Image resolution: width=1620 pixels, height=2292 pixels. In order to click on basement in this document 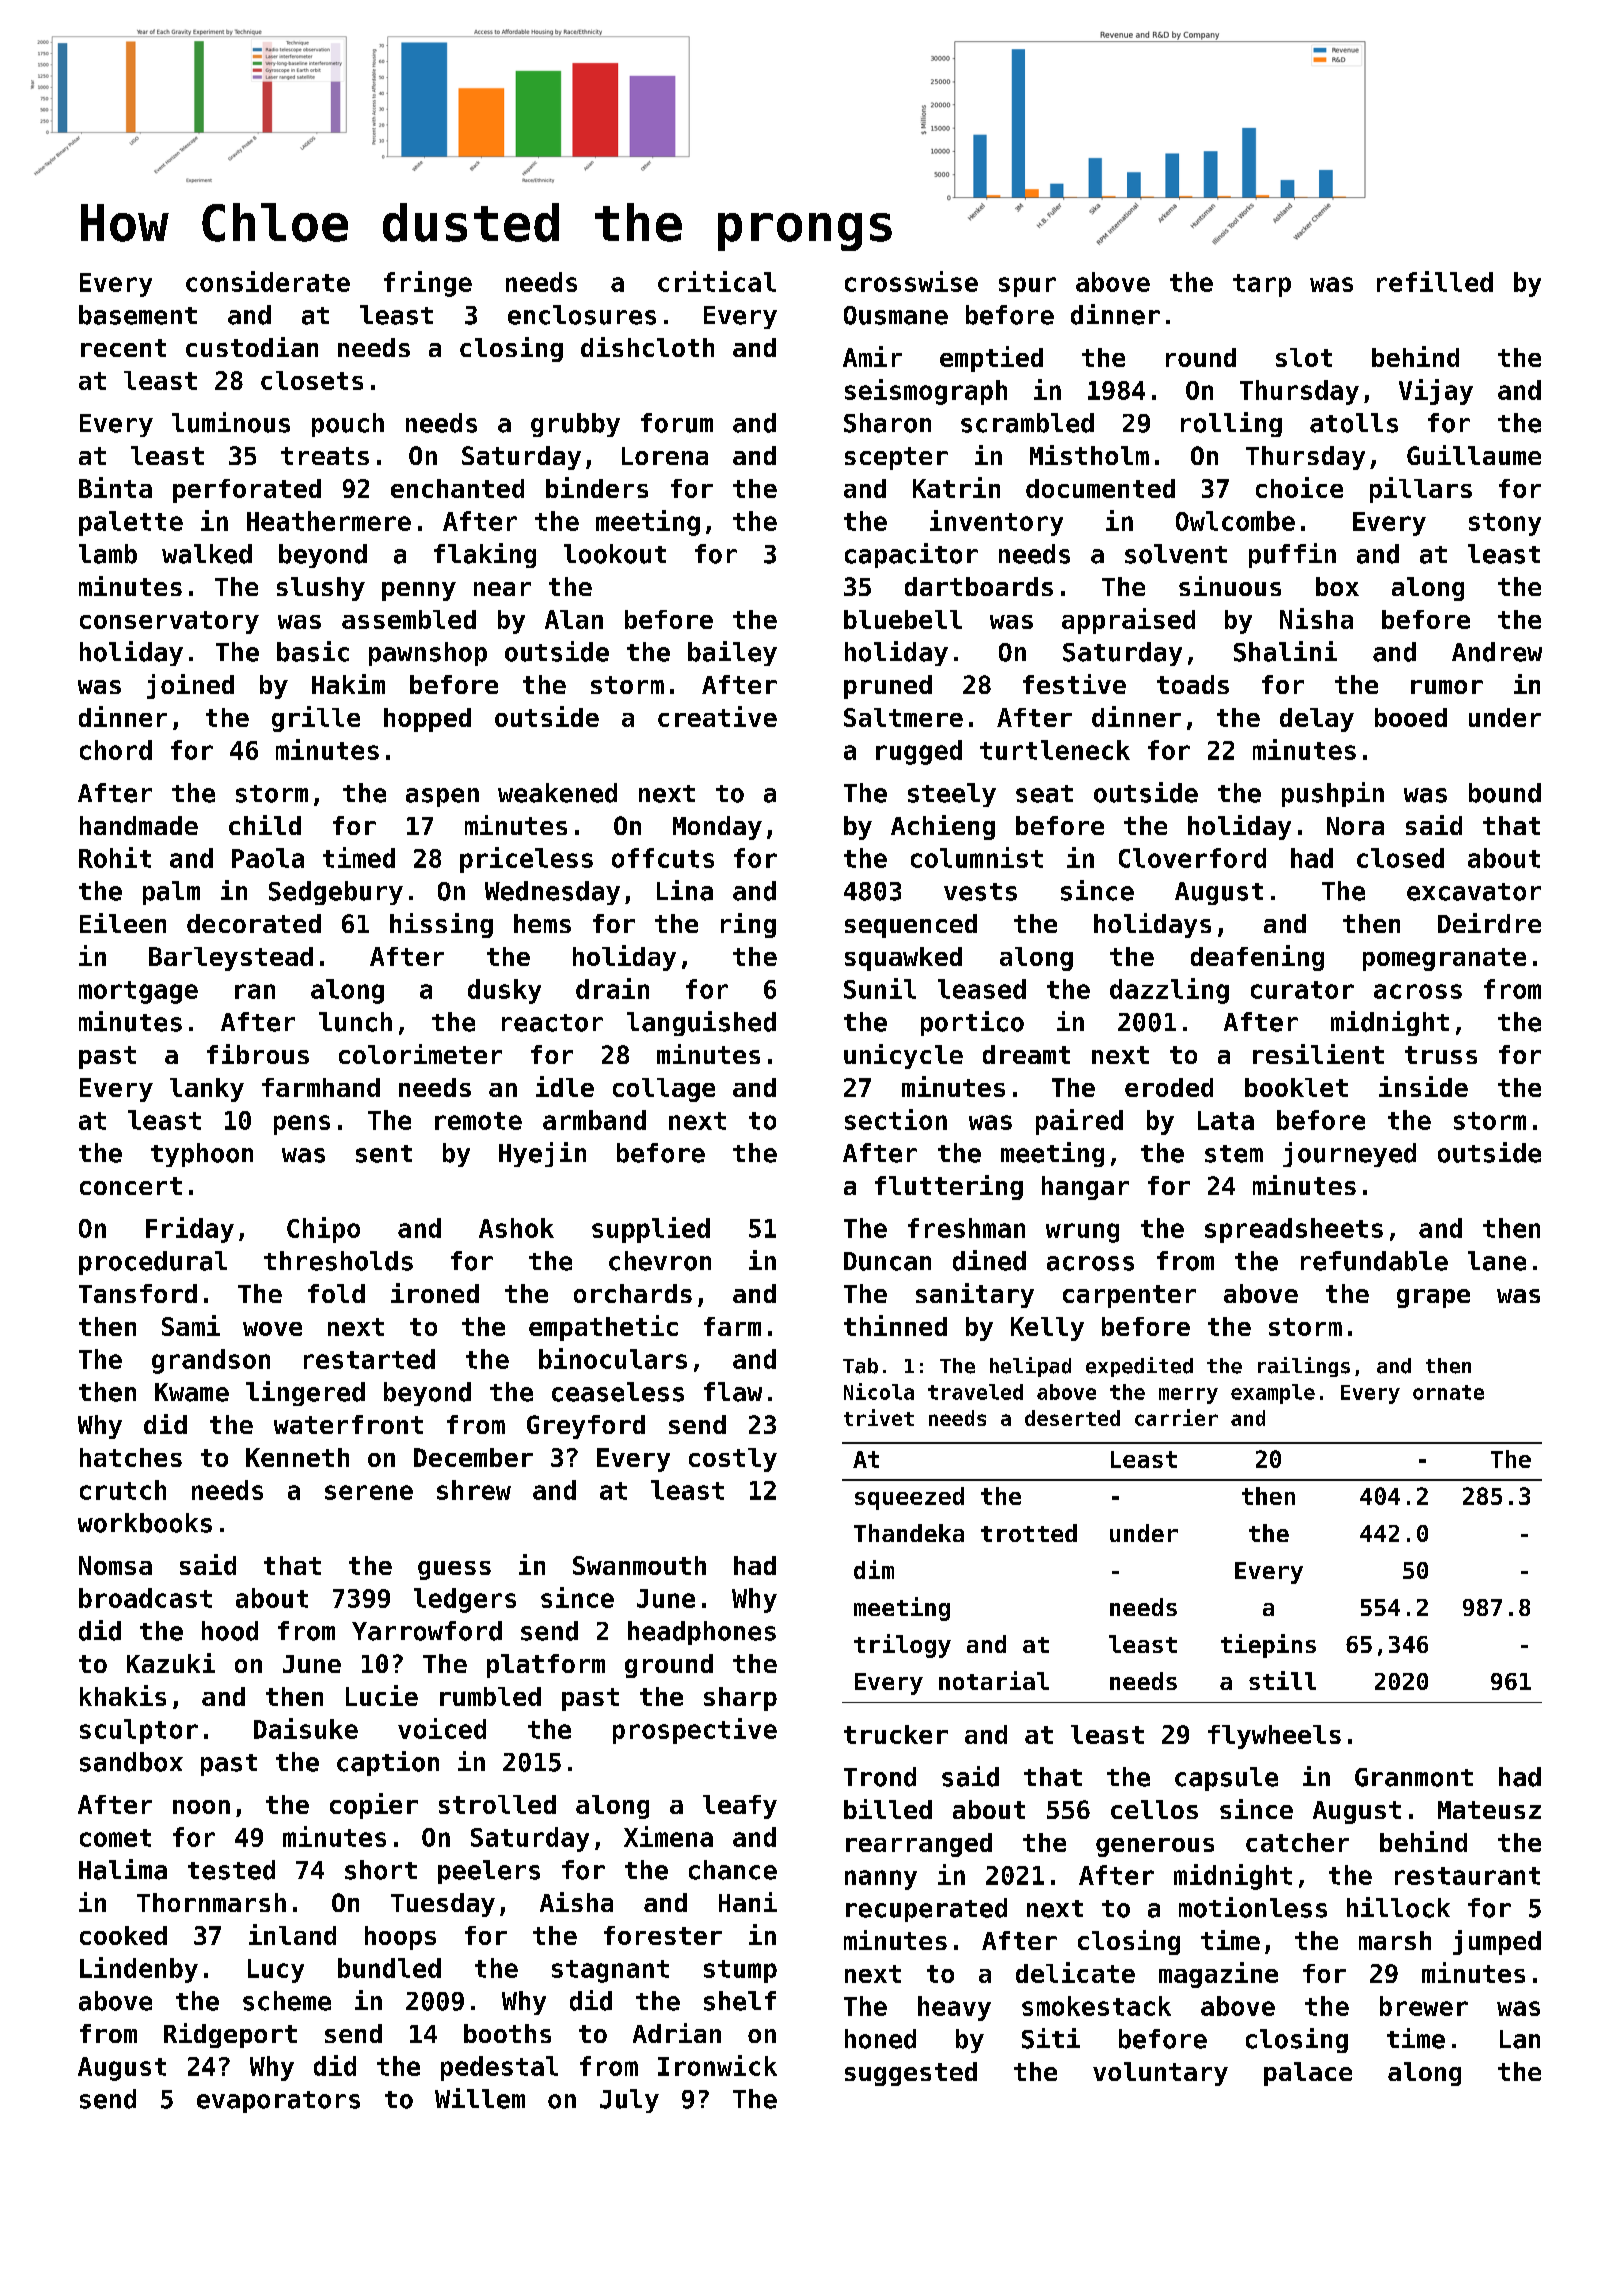, I will do `click(138, 315)`.
